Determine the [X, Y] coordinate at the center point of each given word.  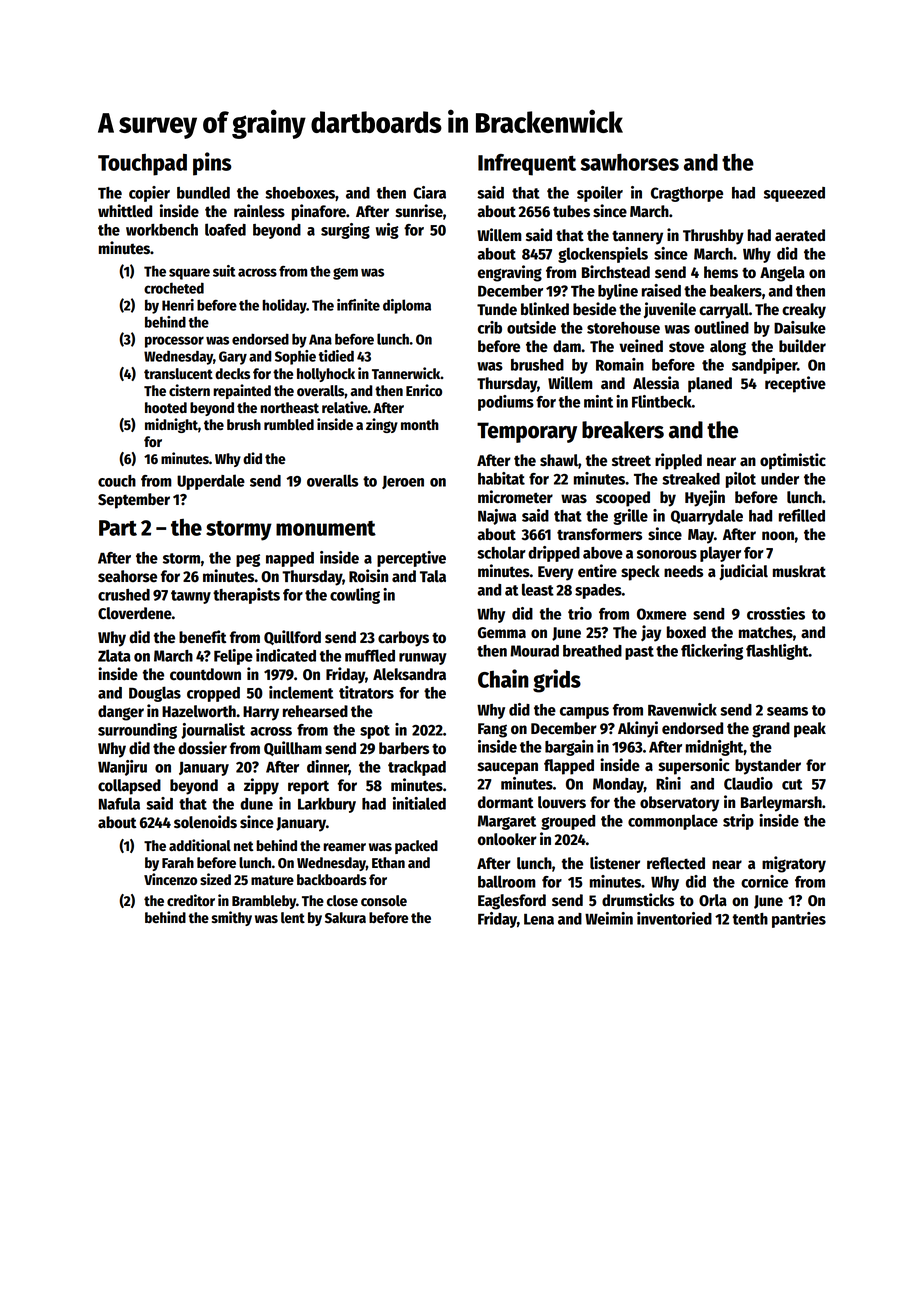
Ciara [429, 192]
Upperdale [211, 482]
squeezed [794, 194]
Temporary [527, 432]
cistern [189, 390]
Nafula [119, 803]
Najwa [497, 517]
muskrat [799, 571]
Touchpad [142, 165]
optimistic [793, 461]
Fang [492, 730]
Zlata [114, 655]
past [639, 653]
